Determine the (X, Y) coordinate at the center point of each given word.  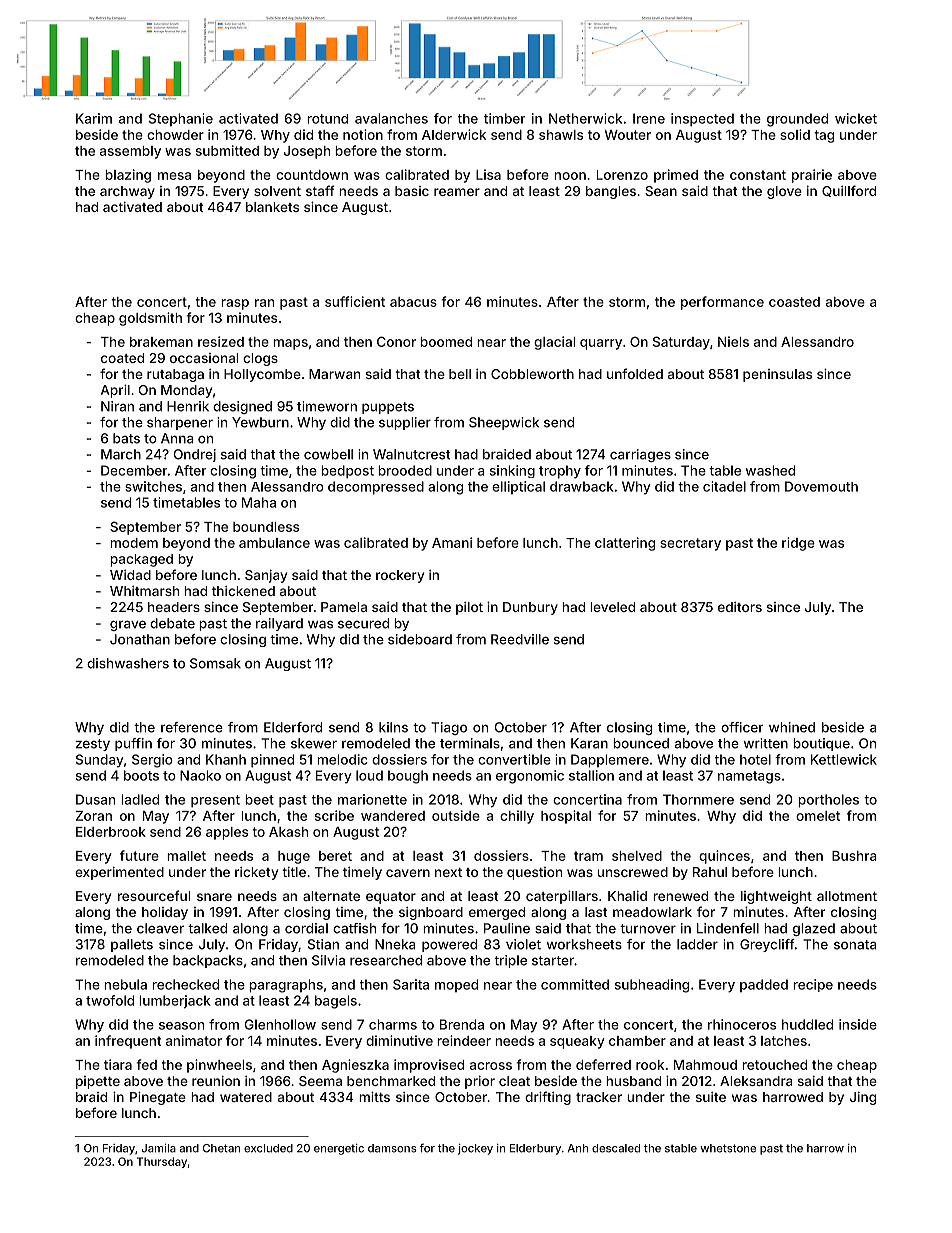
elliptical (518, 487)
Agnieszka (355, 1066)
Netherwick (585, 118)
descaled (616, 1148)
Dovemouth (821, 486)
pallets (132, 945)
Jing (863, 1098)
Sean (661, 191)
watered (246, 1097)
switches (153, 486)
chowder (175, 135)
